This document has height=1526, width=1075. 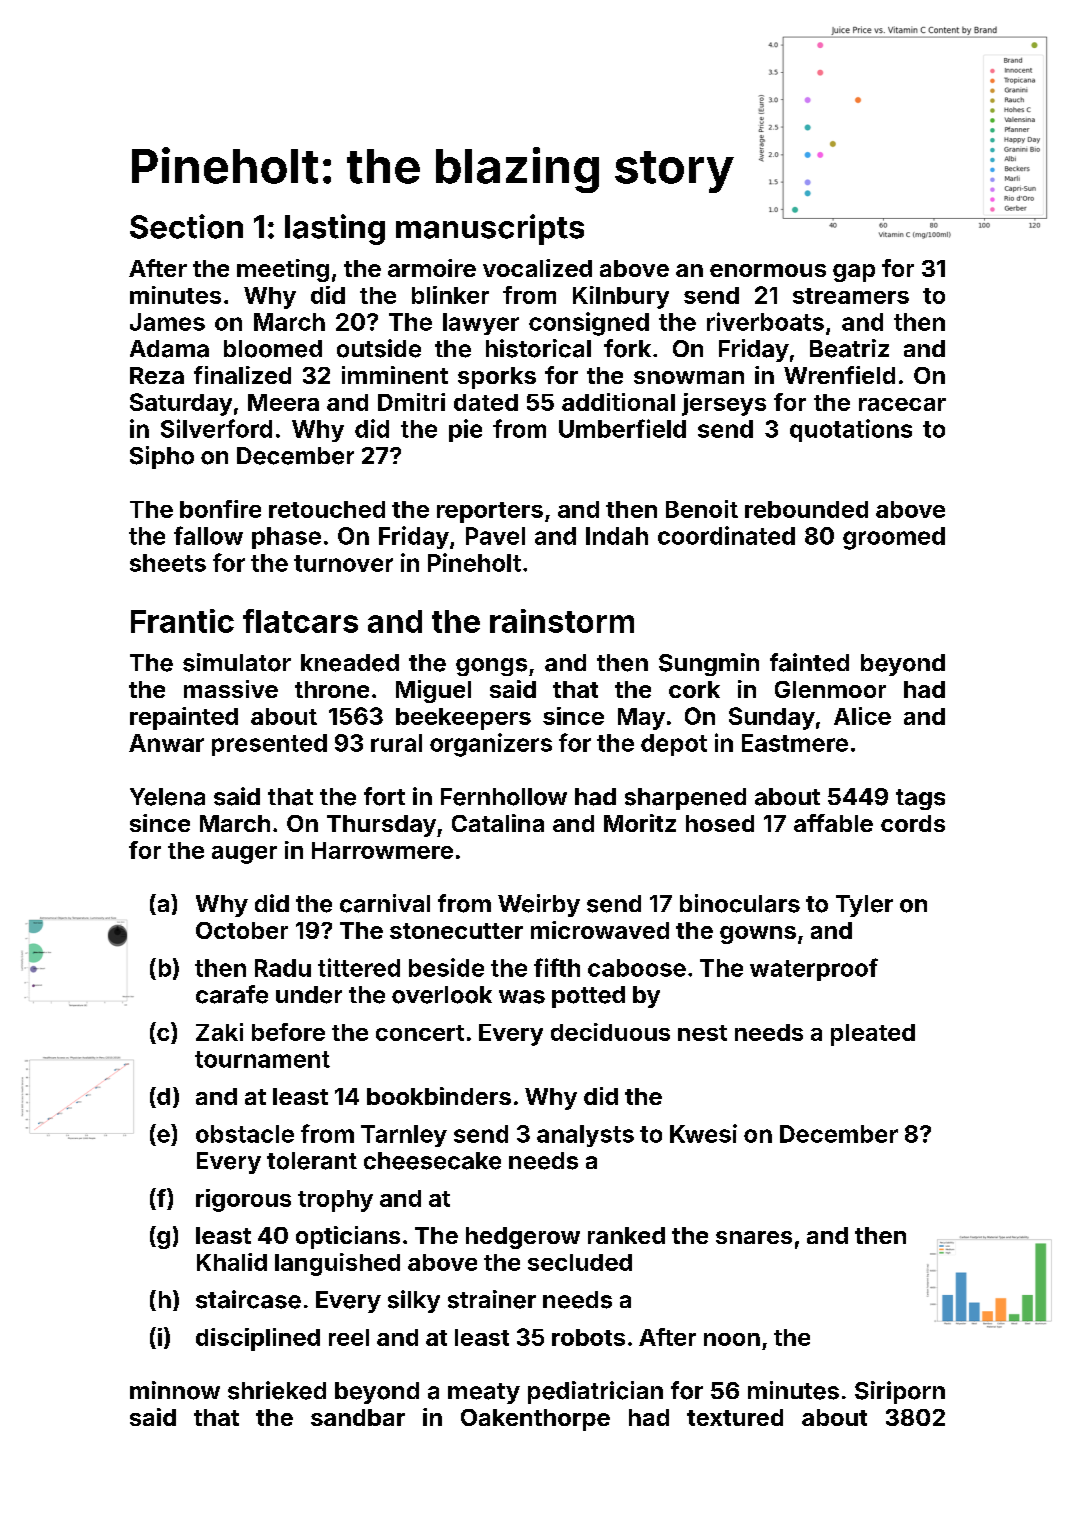 I want to click on meaty, so click(x=484, y=1393).
